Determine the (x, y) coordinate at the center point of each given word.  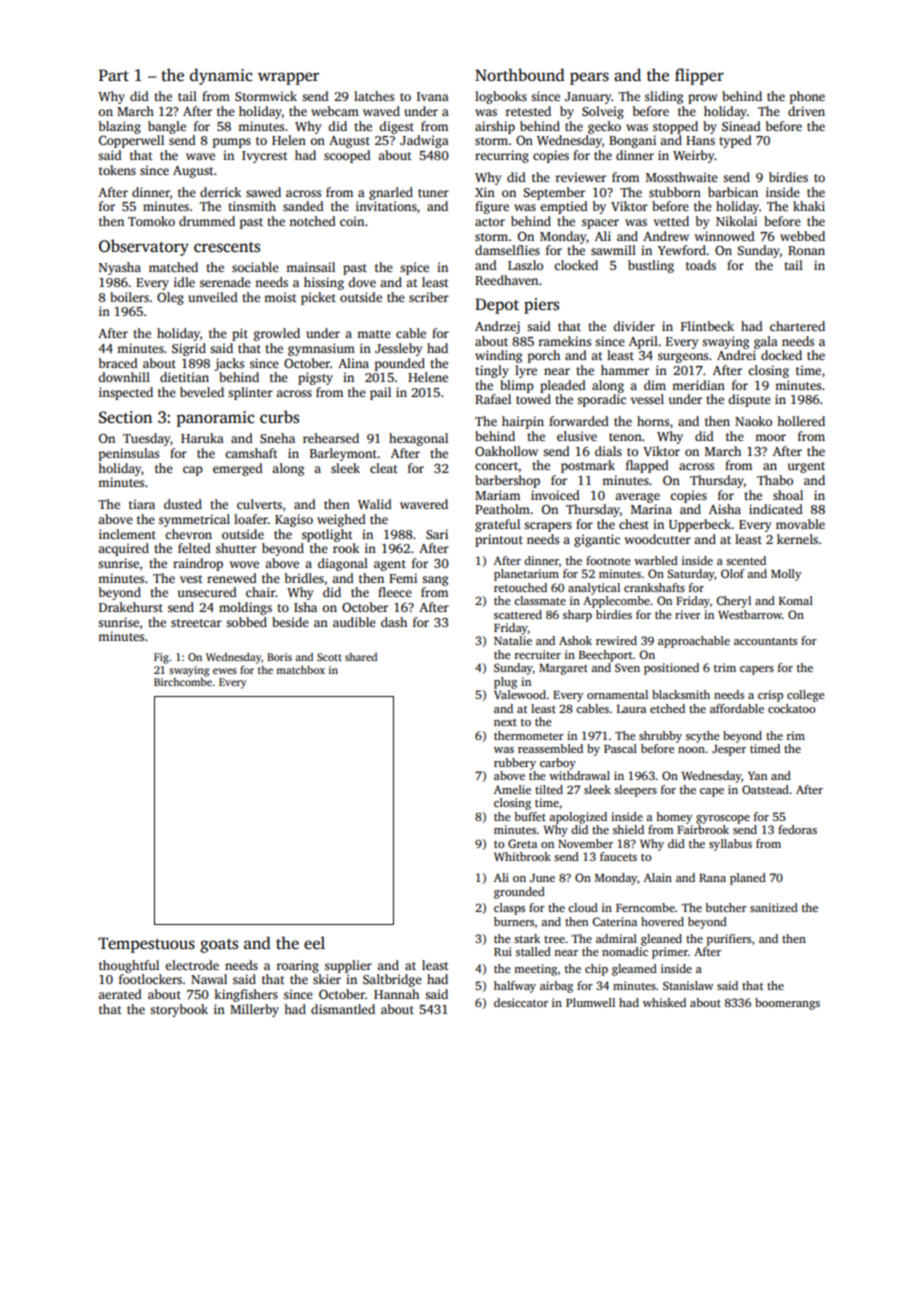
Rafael (493, 399)
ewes (225, 671)
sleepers (635, 791)
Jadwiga (424, 141)
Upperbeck (700, 525)
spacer (600, 224)
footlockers (150, 979)
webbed (802, 236)
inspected (126, 393)
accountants (765, 641)
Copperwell (131, 141)
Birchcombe (183, 682)
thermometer (529, 735)
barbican (733, 192)
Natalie (513, 640)
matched (173, 267)
